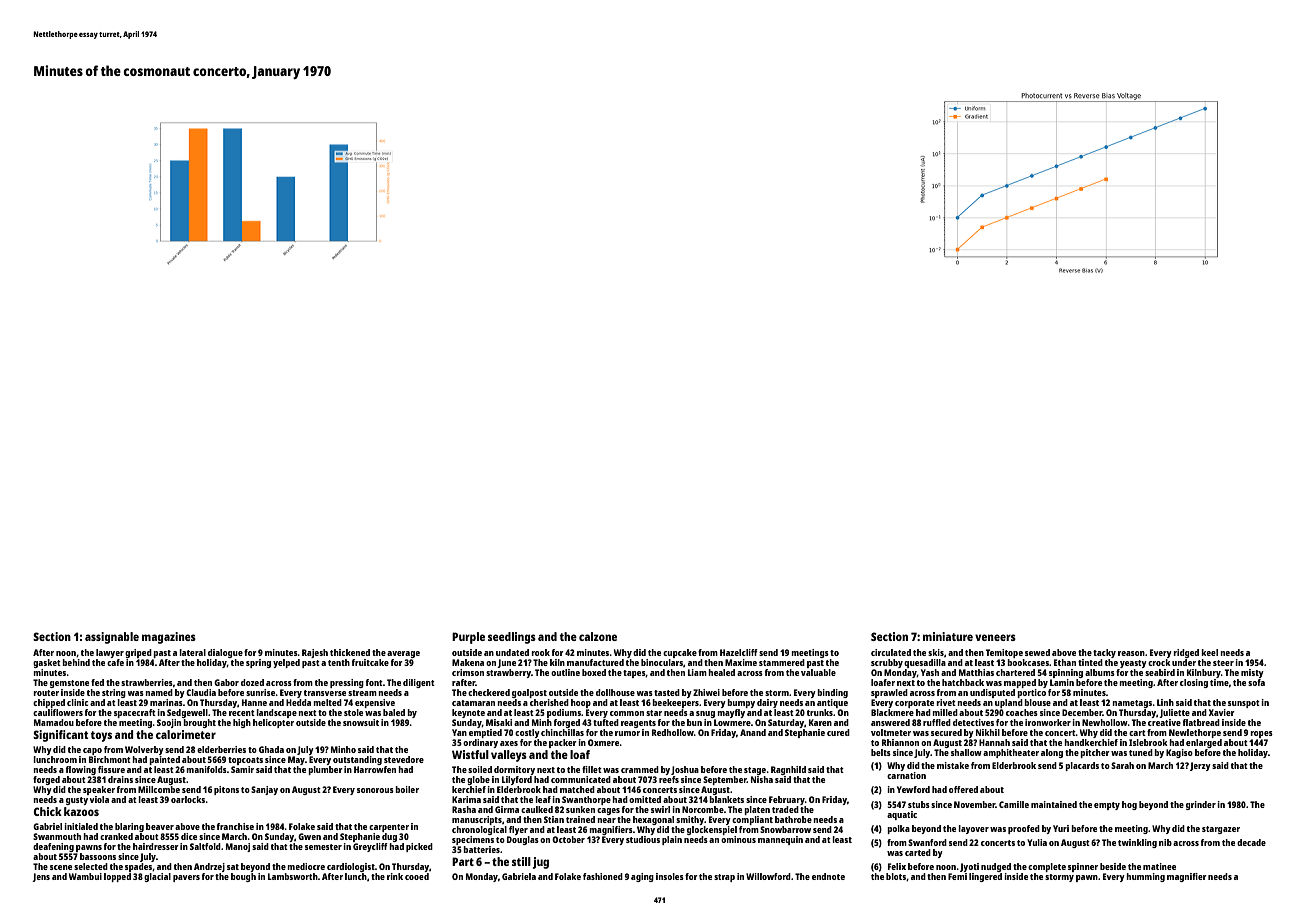 The width and height of the screenshot is (1308, 924). I want to click on fashioned, so click(603, 876).
